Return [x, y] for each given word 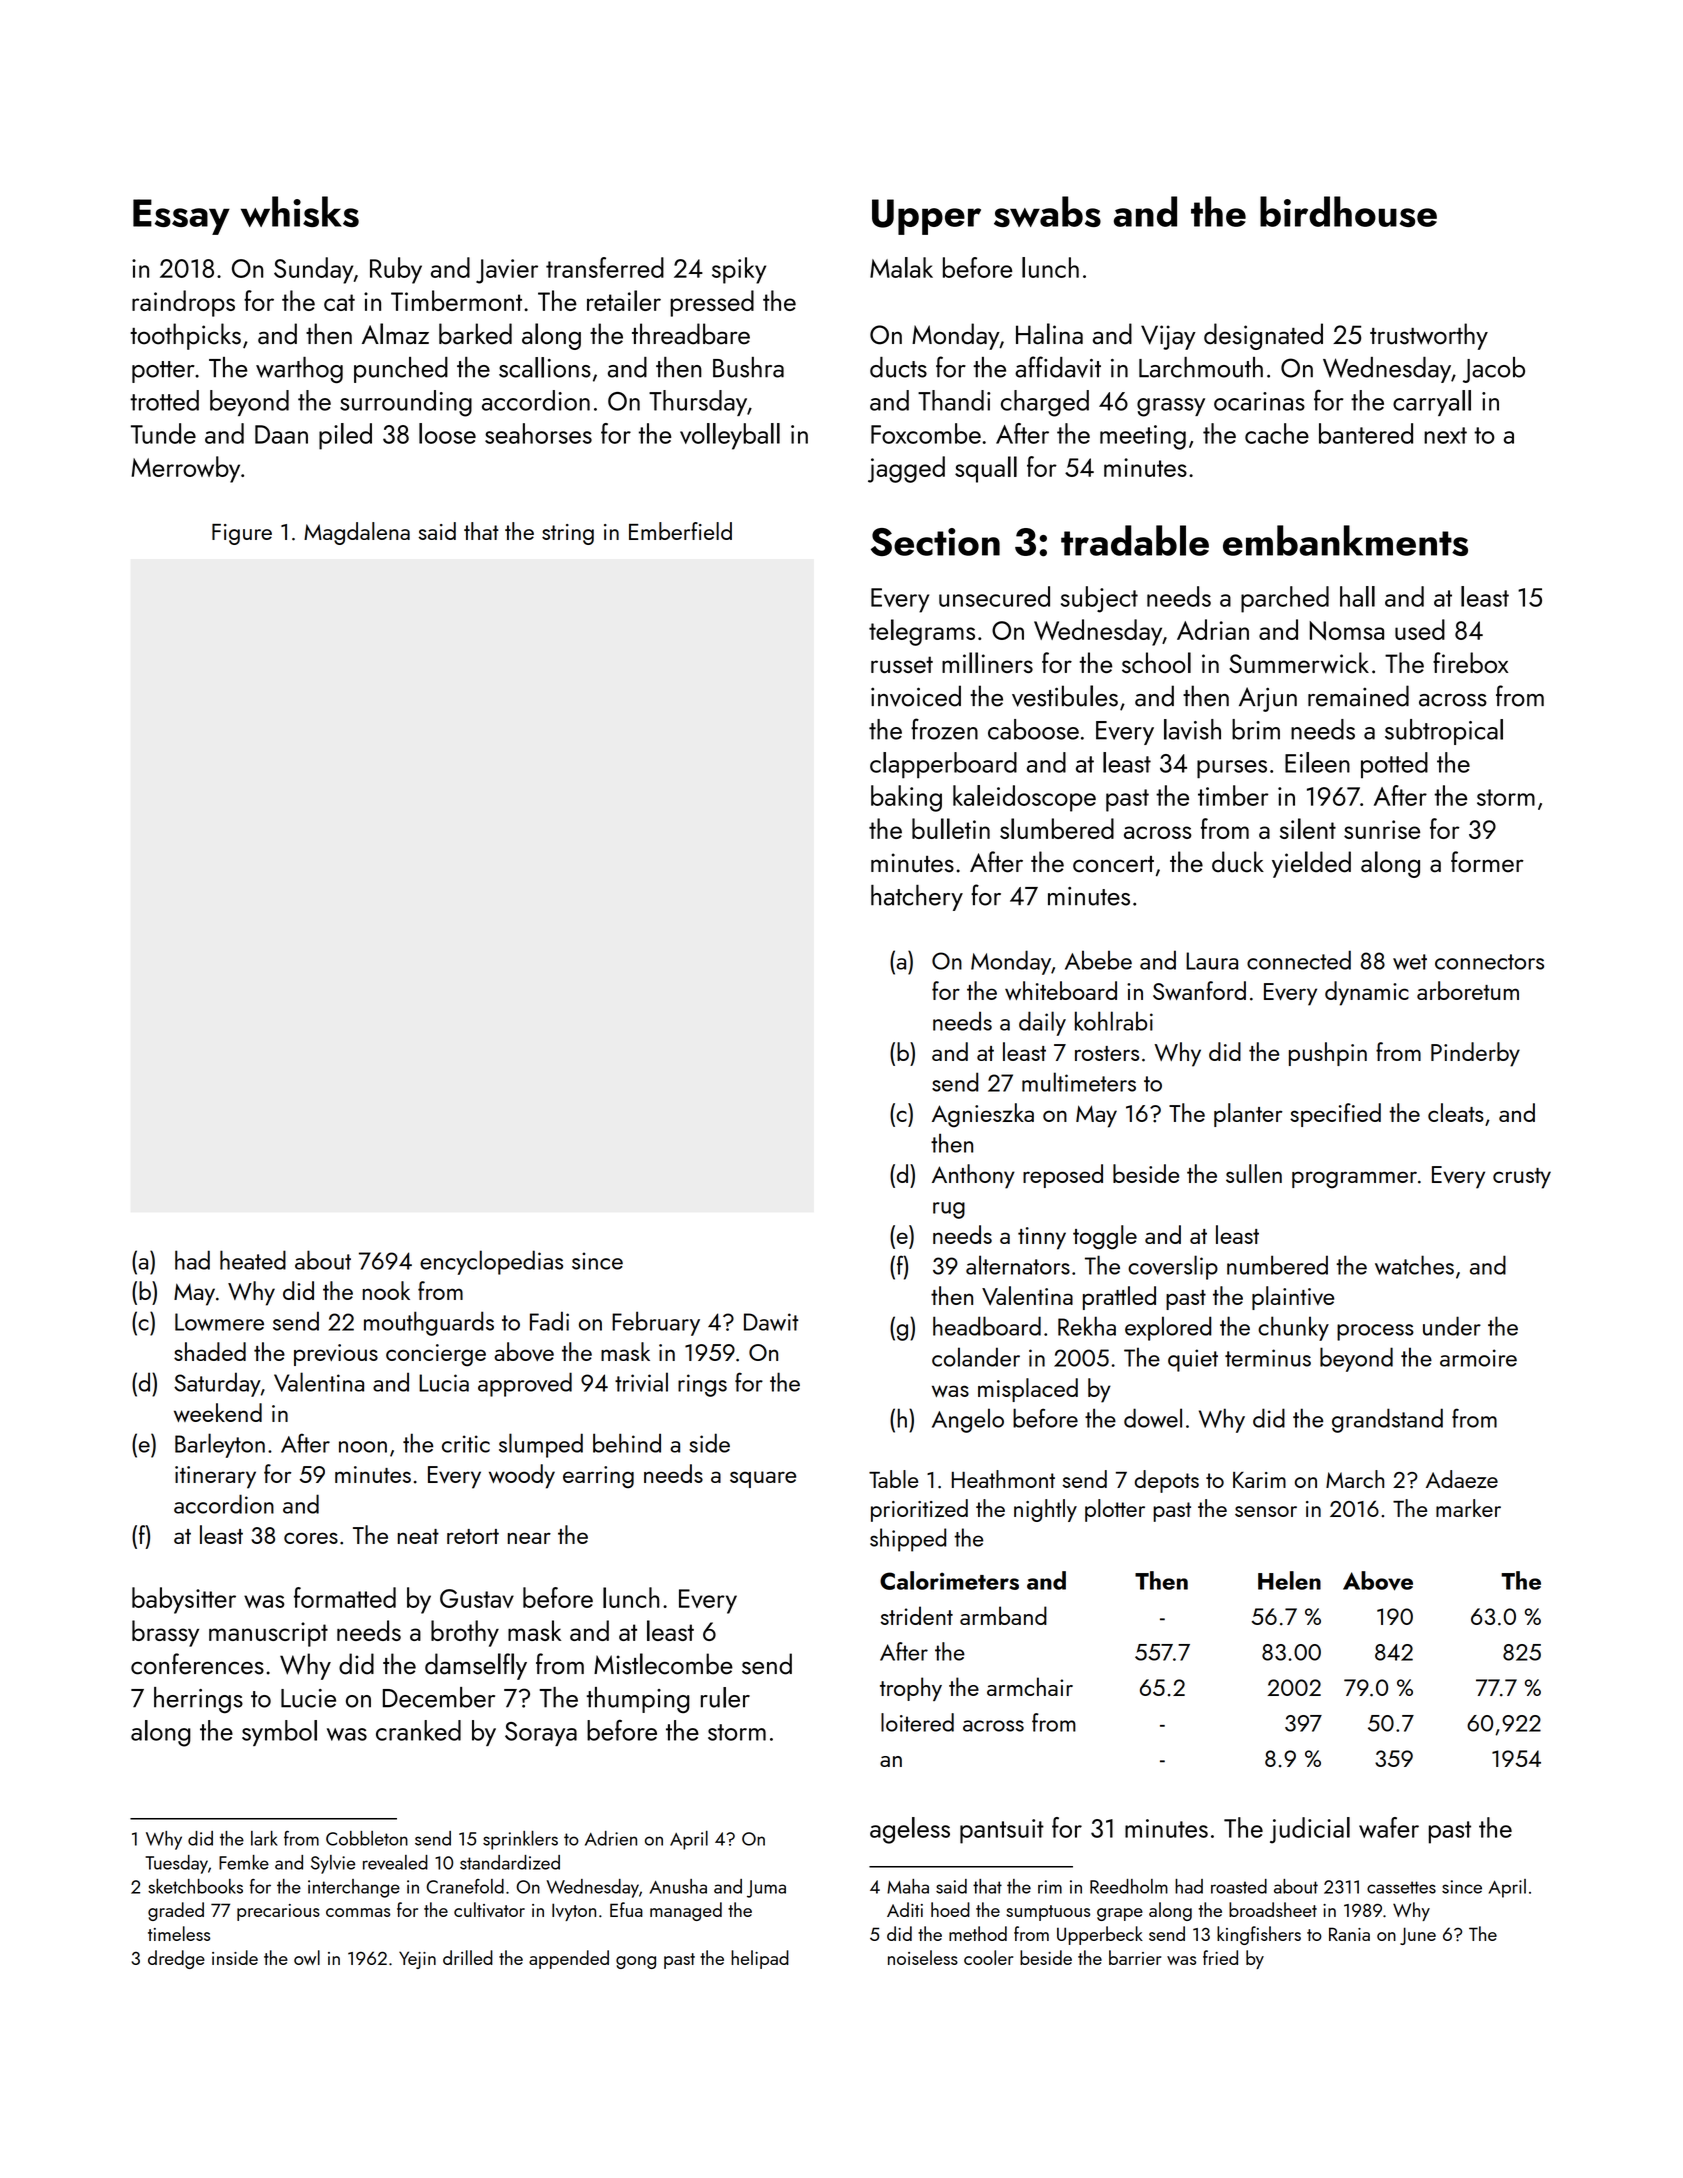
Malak [901, 267]
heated [253, 1260]
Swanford [1199, 990]
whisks [300, 211]
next [1445, 435]
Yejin [417, 1960]
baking [906, 798]
